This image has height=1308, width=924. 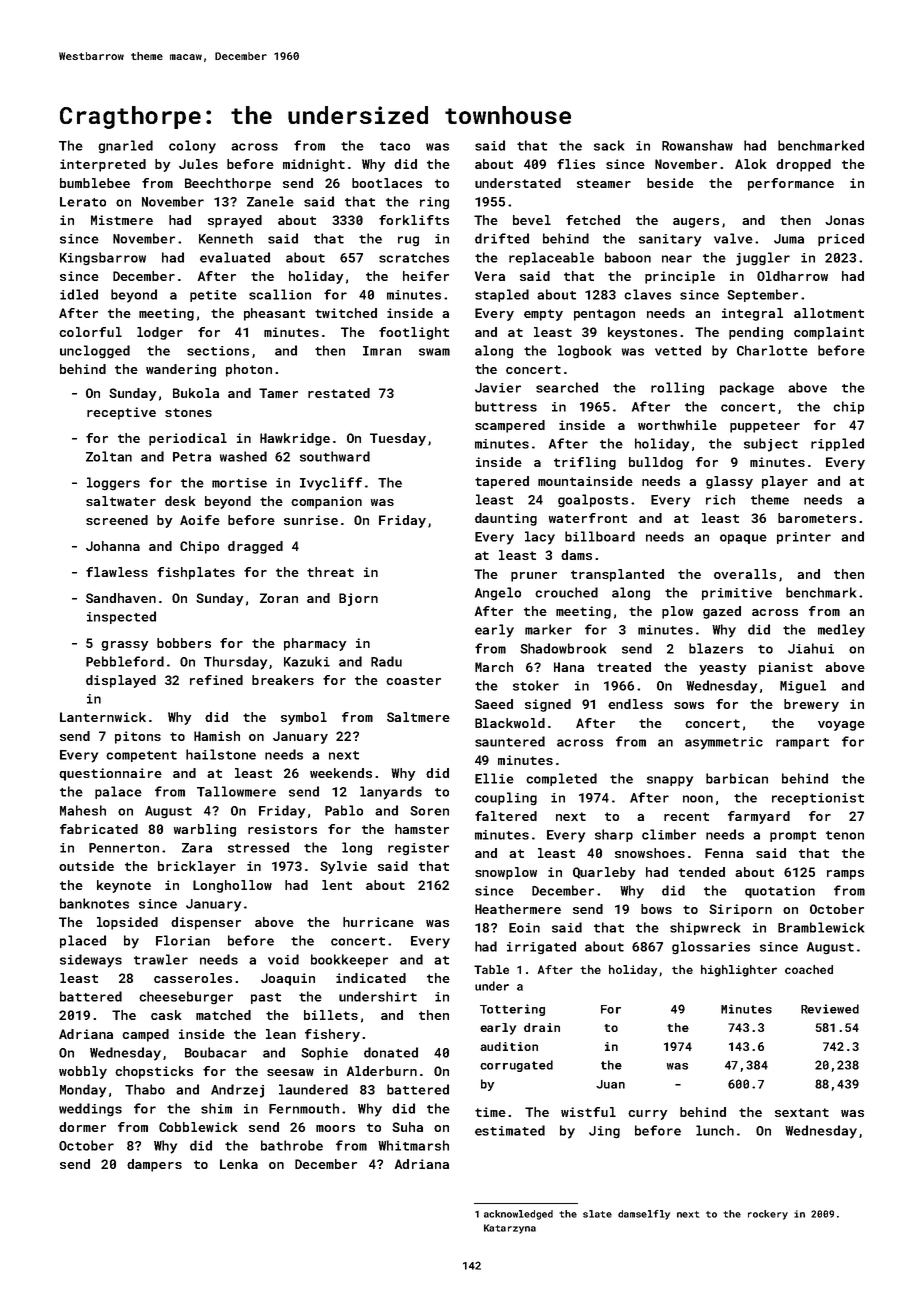 What do you see at coordinates (502, 238) in the image?
I see `drifted` at bounding box center [502, 238].
